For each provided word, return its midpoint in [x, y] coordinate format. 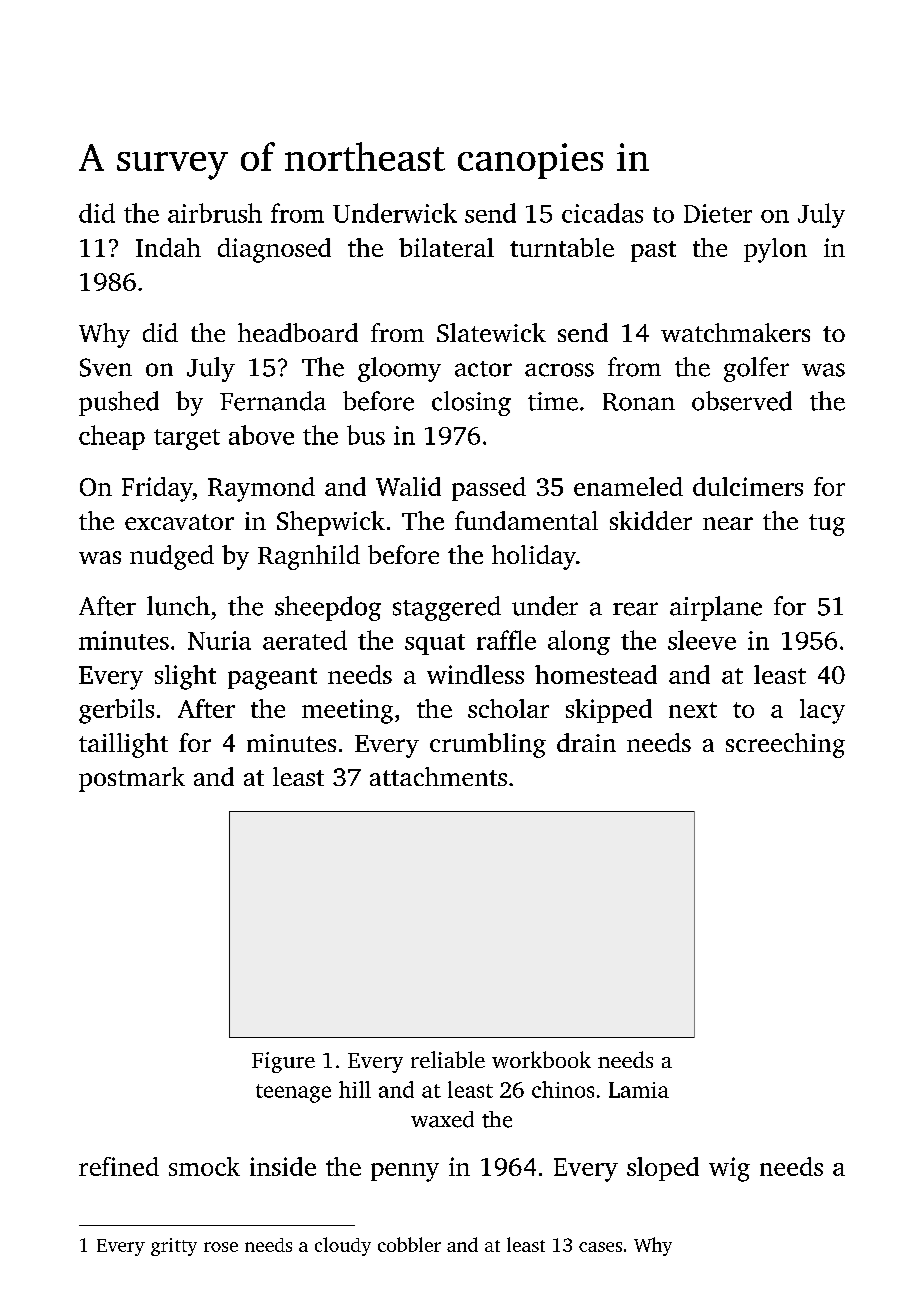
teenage [293, 1093]
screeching [785, 745]
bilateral [446, 247]
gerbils [116, 711]
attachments [438, 776]
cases [600, 1247]
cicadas [602, 213]
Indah [168, 247]
